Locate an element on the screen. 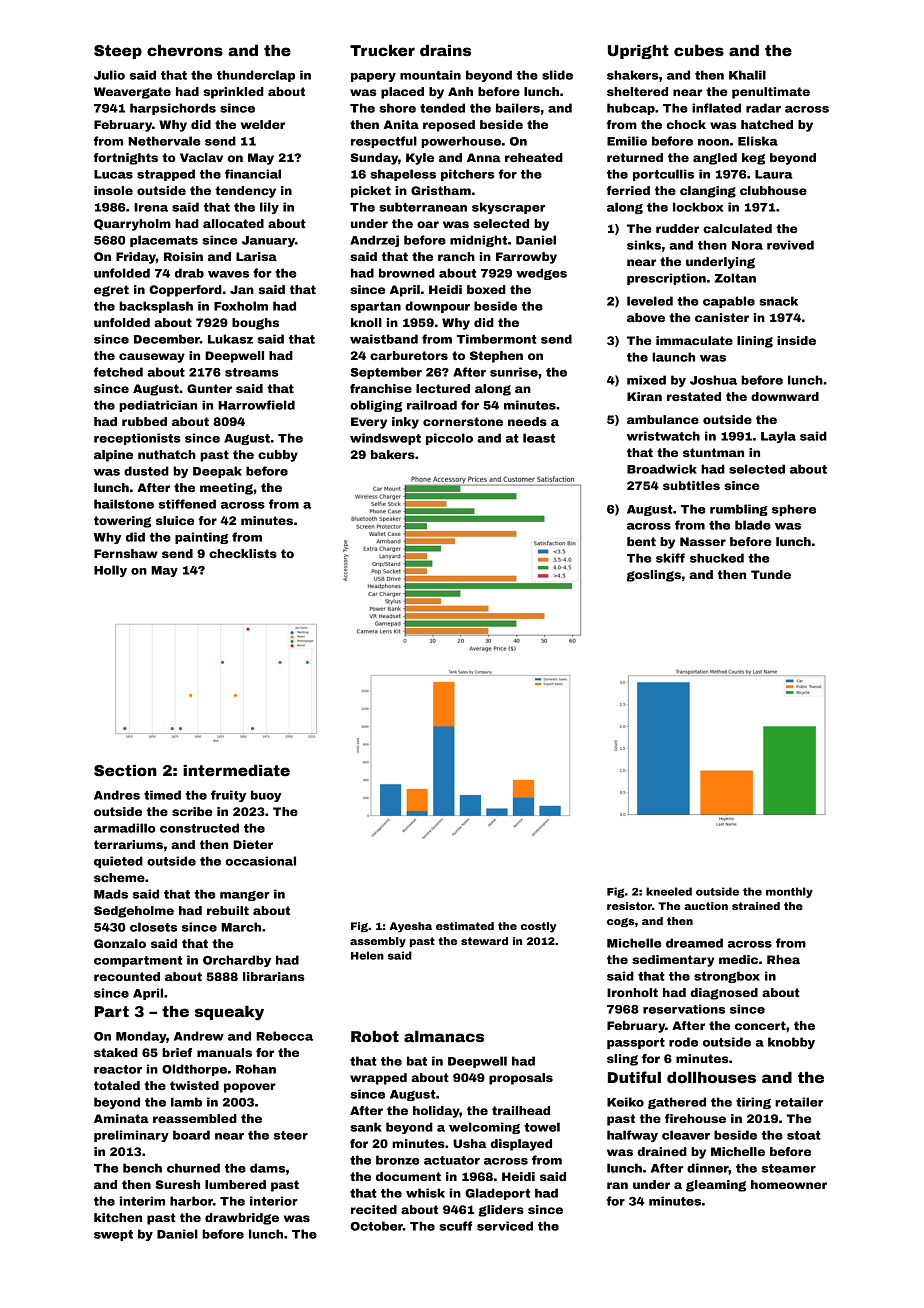  manger is located at coordinates (245, 896).
